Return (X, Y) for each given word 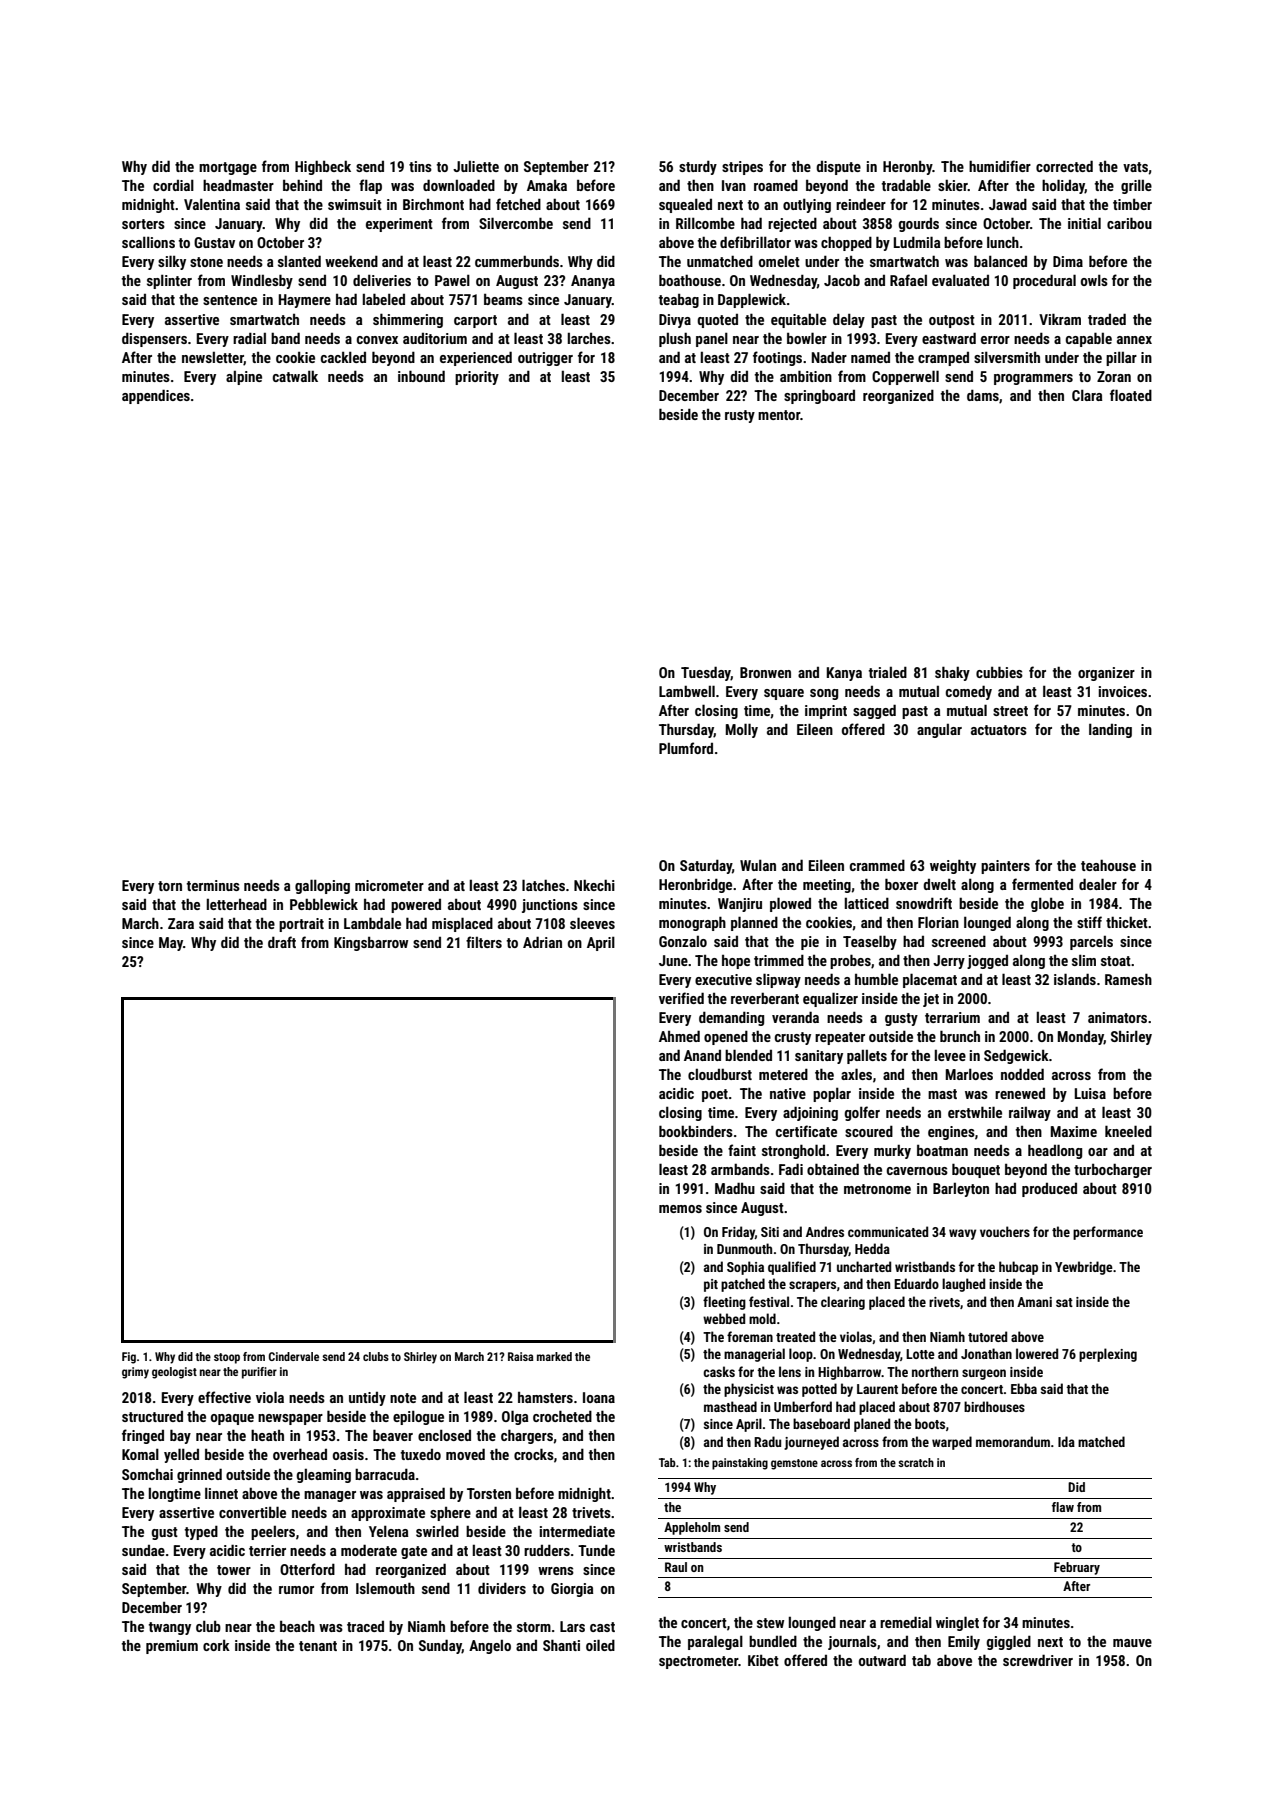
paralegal (715, 1642)
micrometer (389, 885)
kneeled (1128, 1131)
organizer (1106, 674)
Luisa (1090, 1093)
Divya (675, 321)
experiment (399, 225)
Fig (129, 1358)
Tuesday (706, 673)
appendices (156, 396)
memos (680, 1209)
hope (736, 962)
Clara (1087, 395)
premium (172, 1647)
